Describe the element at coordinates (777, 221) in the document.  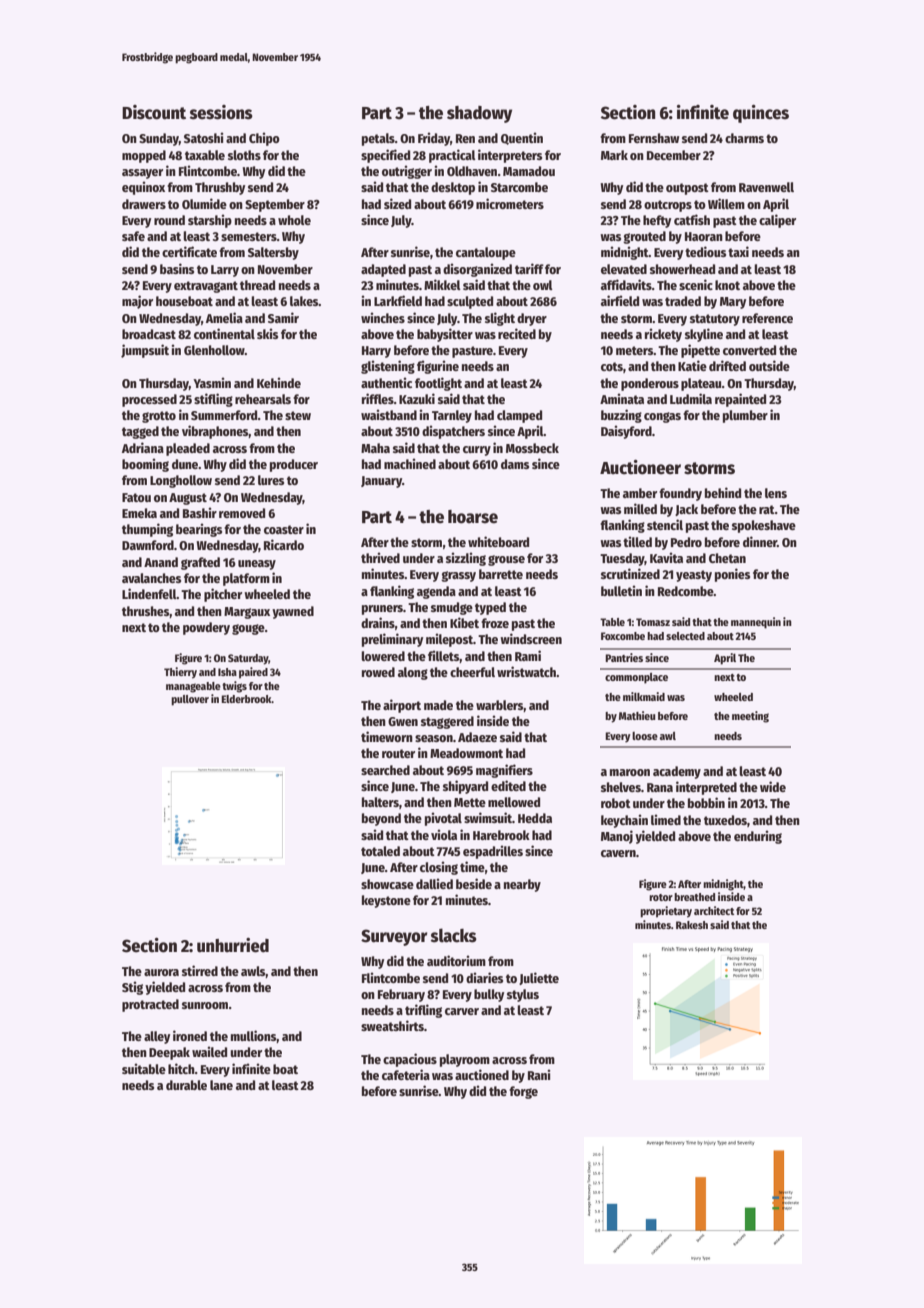
I see `caliper` at that location.
